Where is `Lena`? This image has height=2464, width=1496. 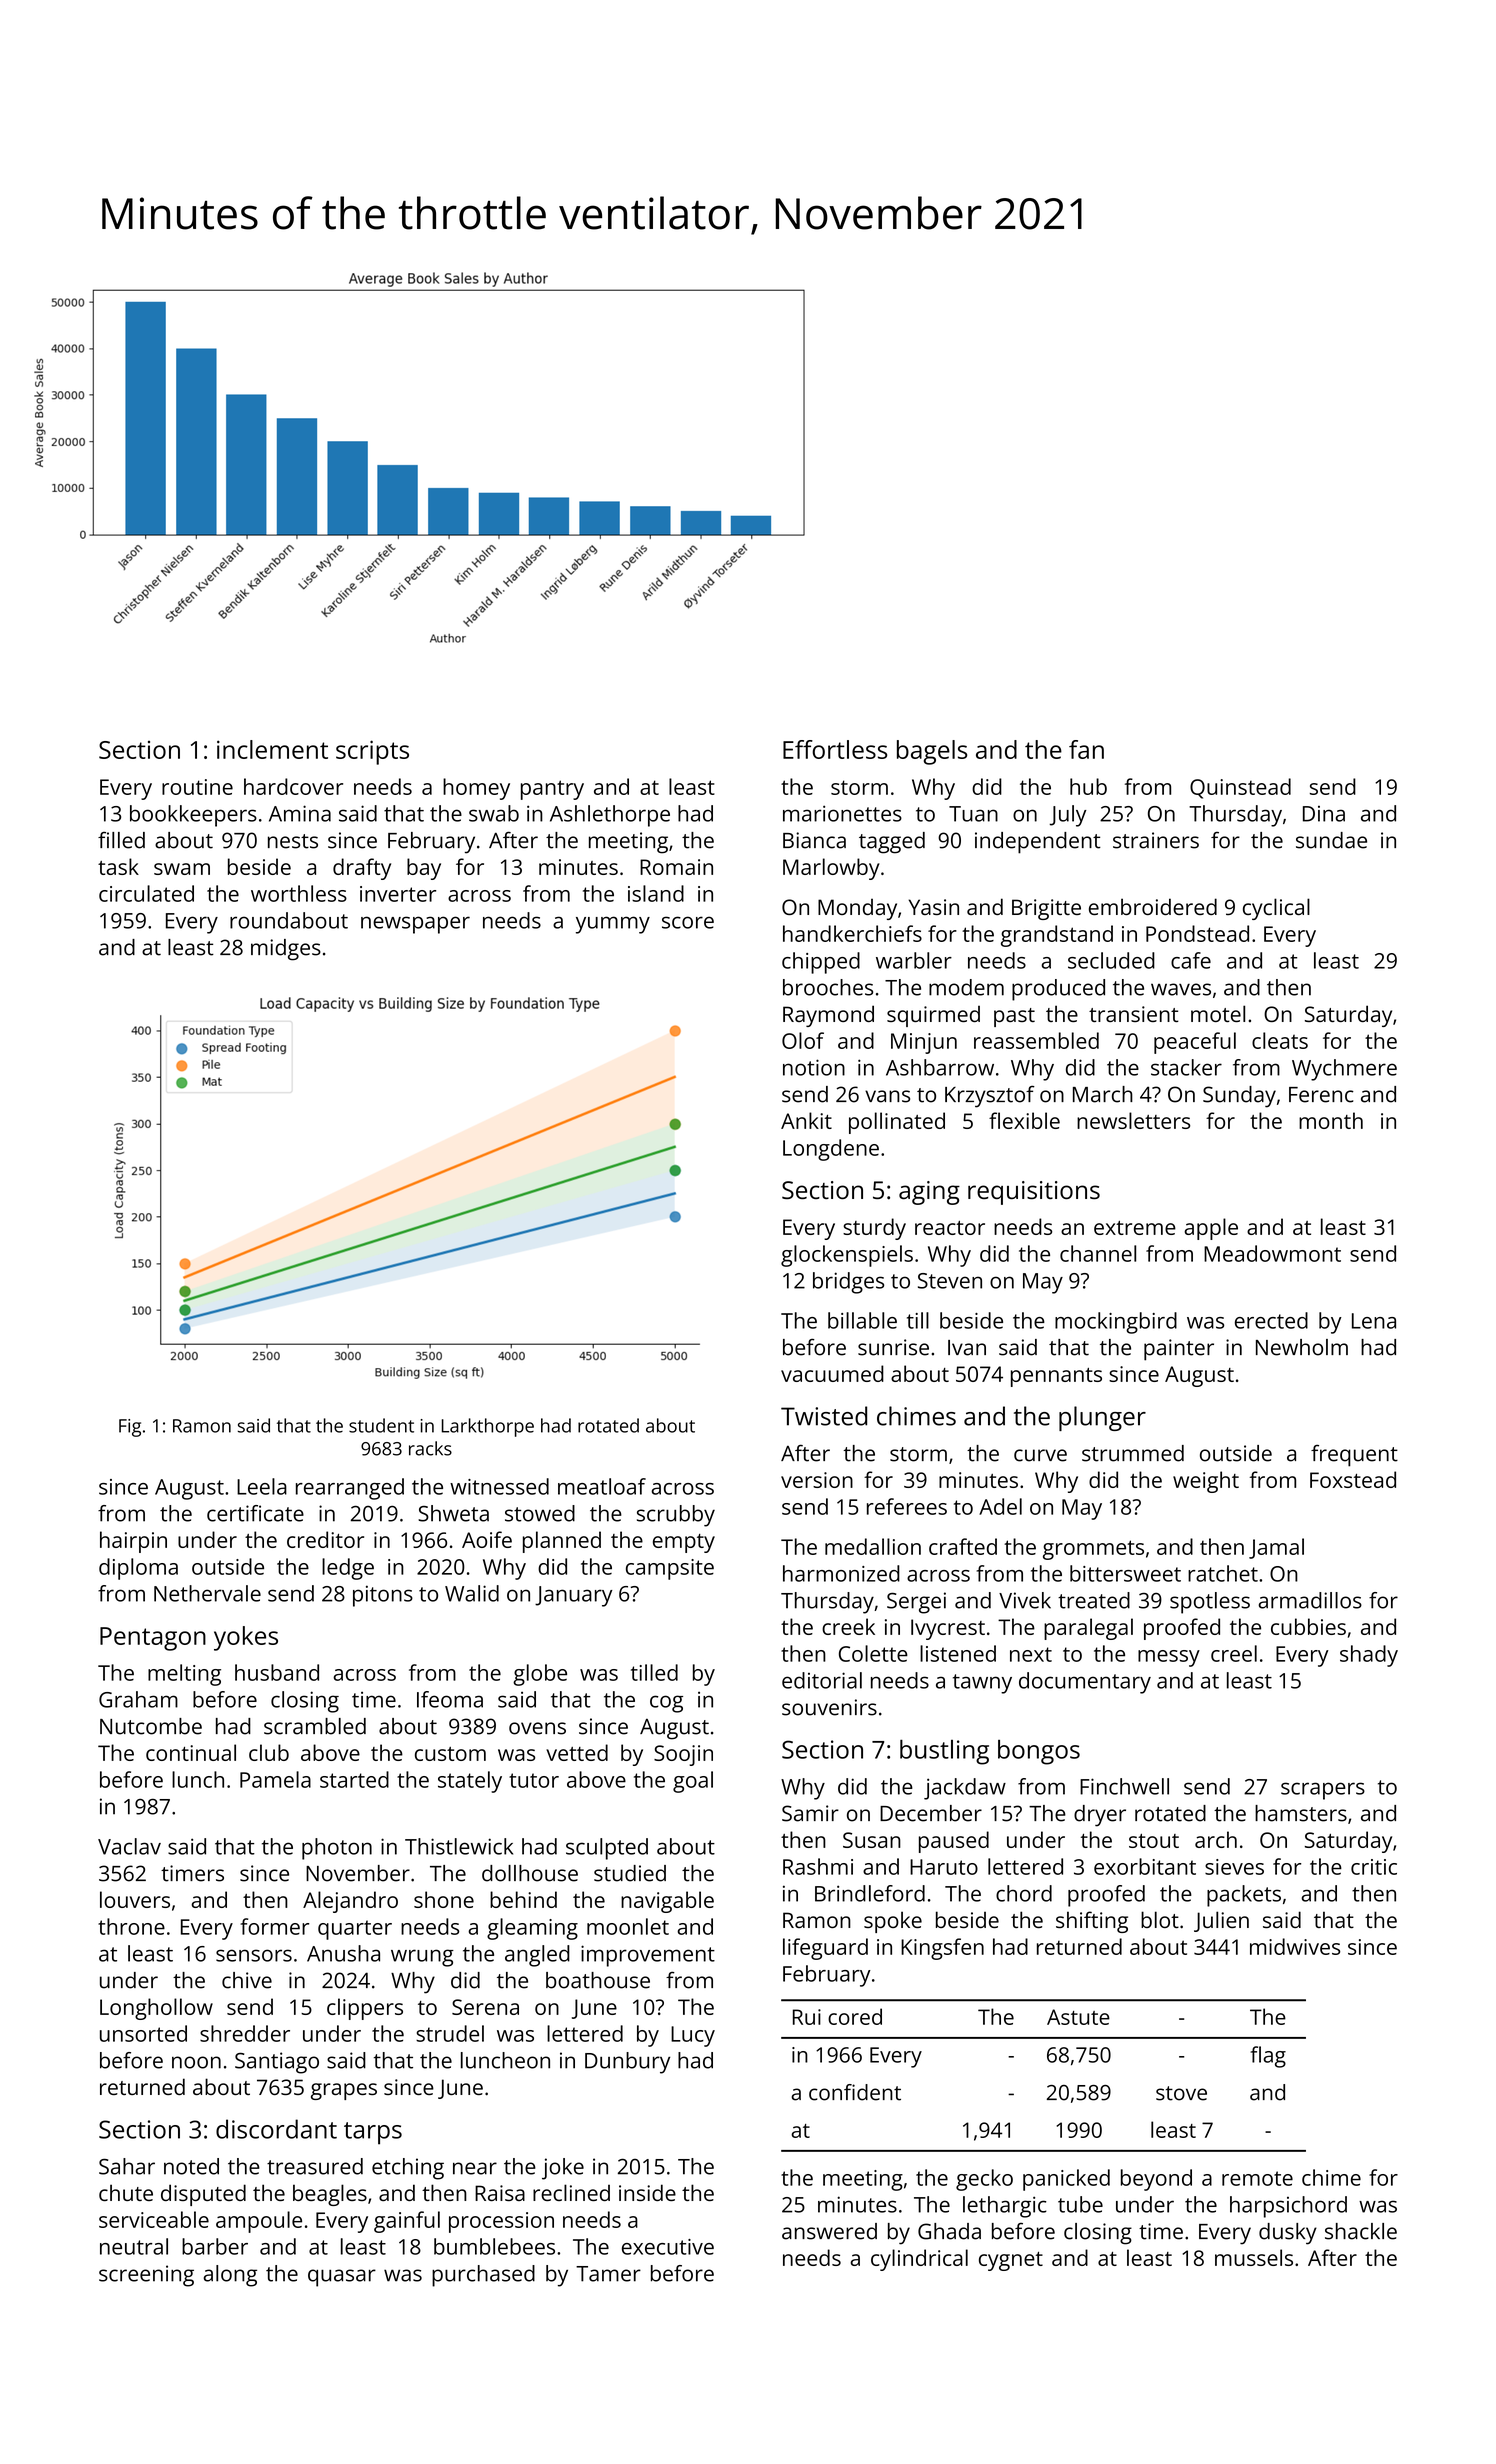
Lena is located at coordinates (1374, 1321).
